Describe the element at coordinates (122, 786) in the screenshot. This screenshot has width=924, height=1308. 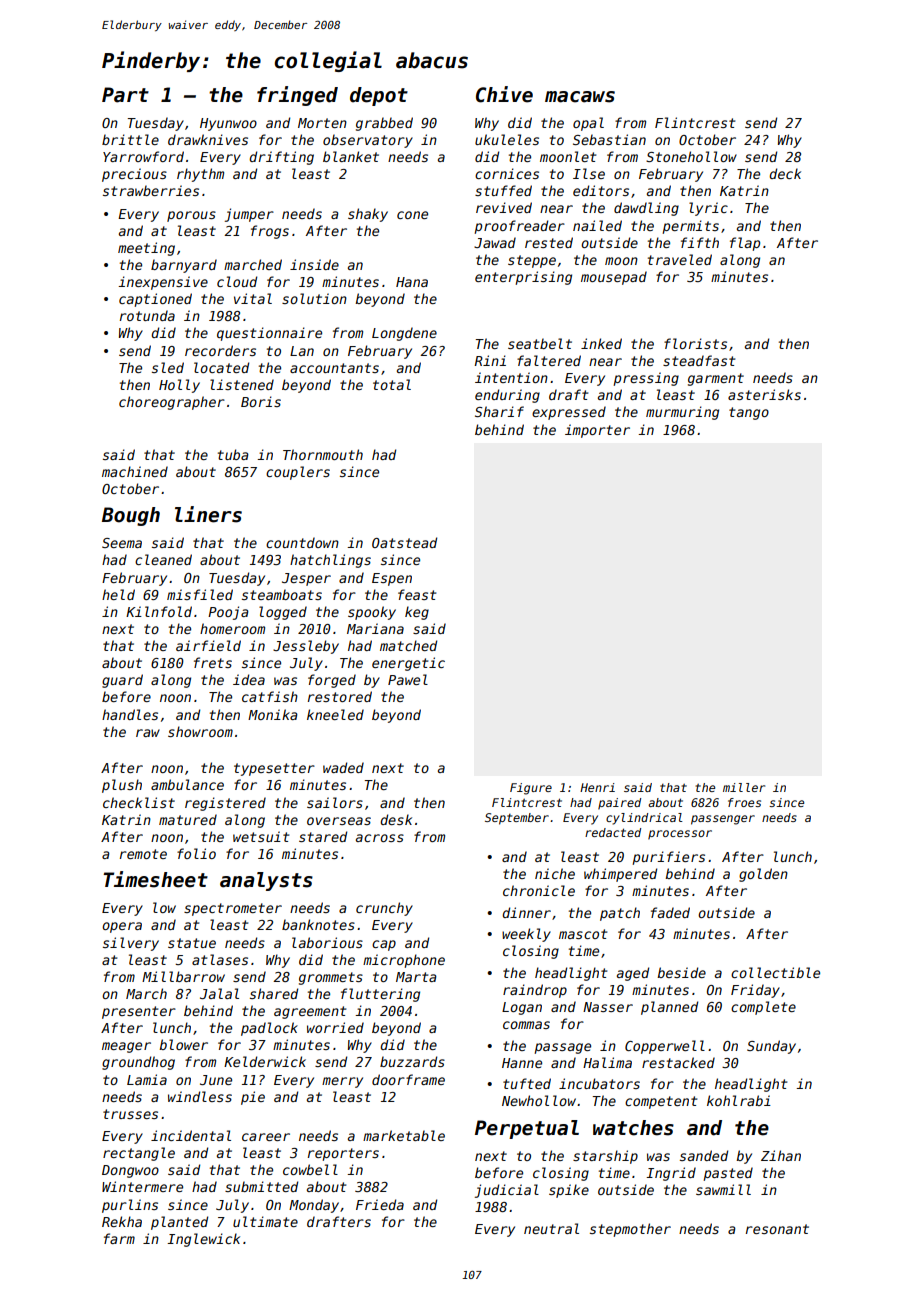
I see `plush` at that location.
